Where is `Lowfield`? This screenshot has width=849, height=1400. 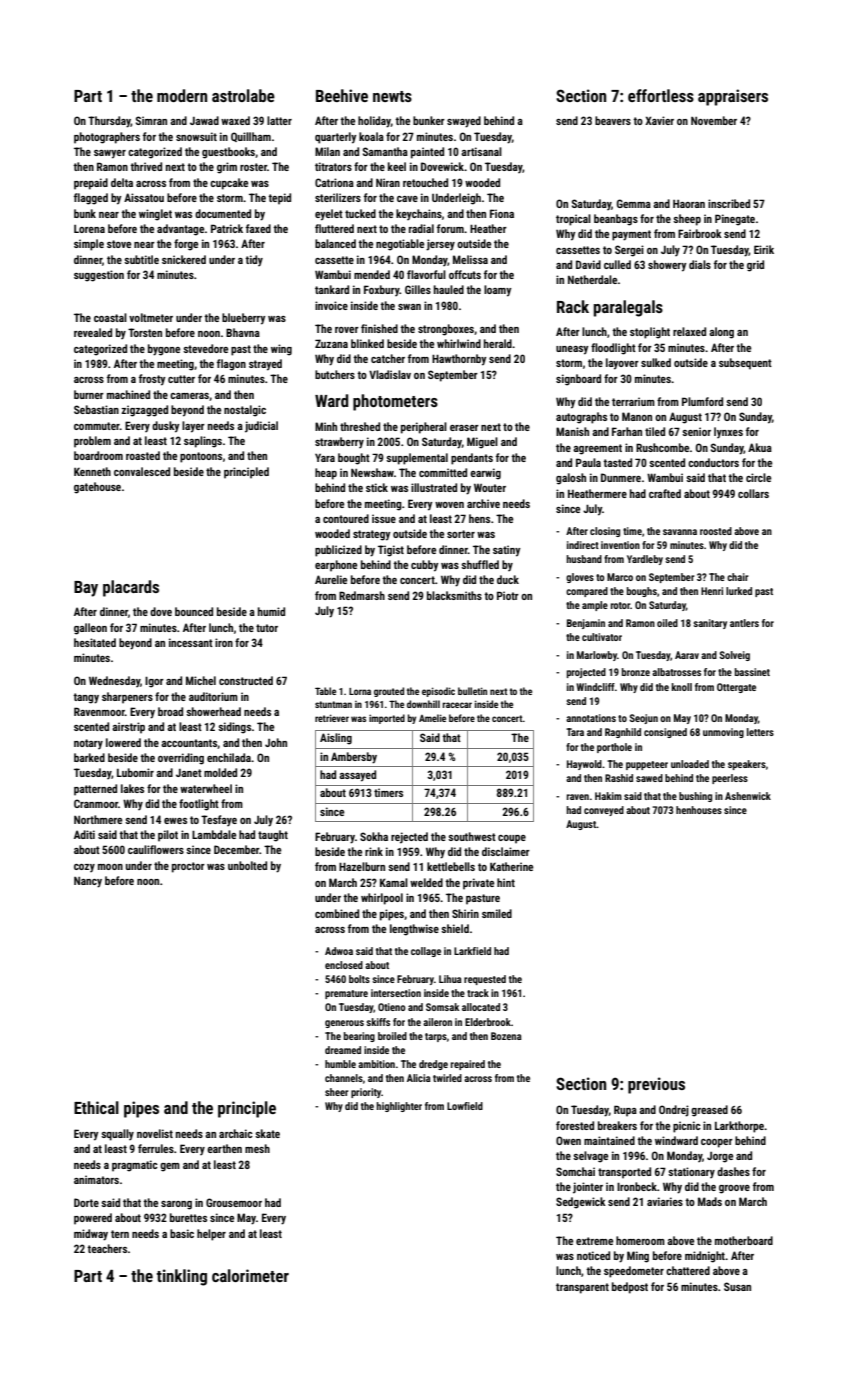
Lowfield is located at coordinates (465, 1106).
